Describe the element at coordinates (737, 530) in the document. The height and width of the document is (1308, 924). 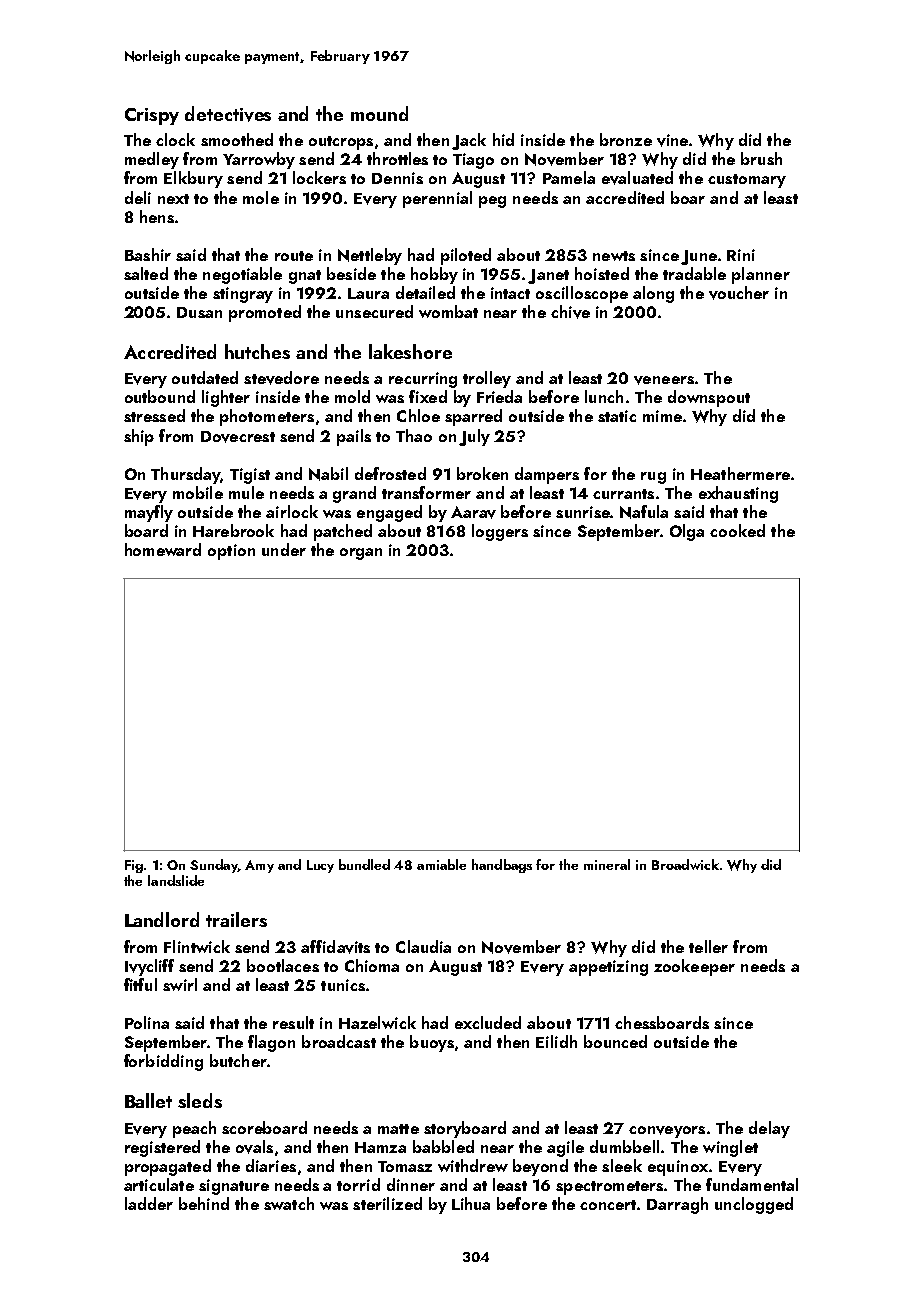
I see `cooked` at that location.
